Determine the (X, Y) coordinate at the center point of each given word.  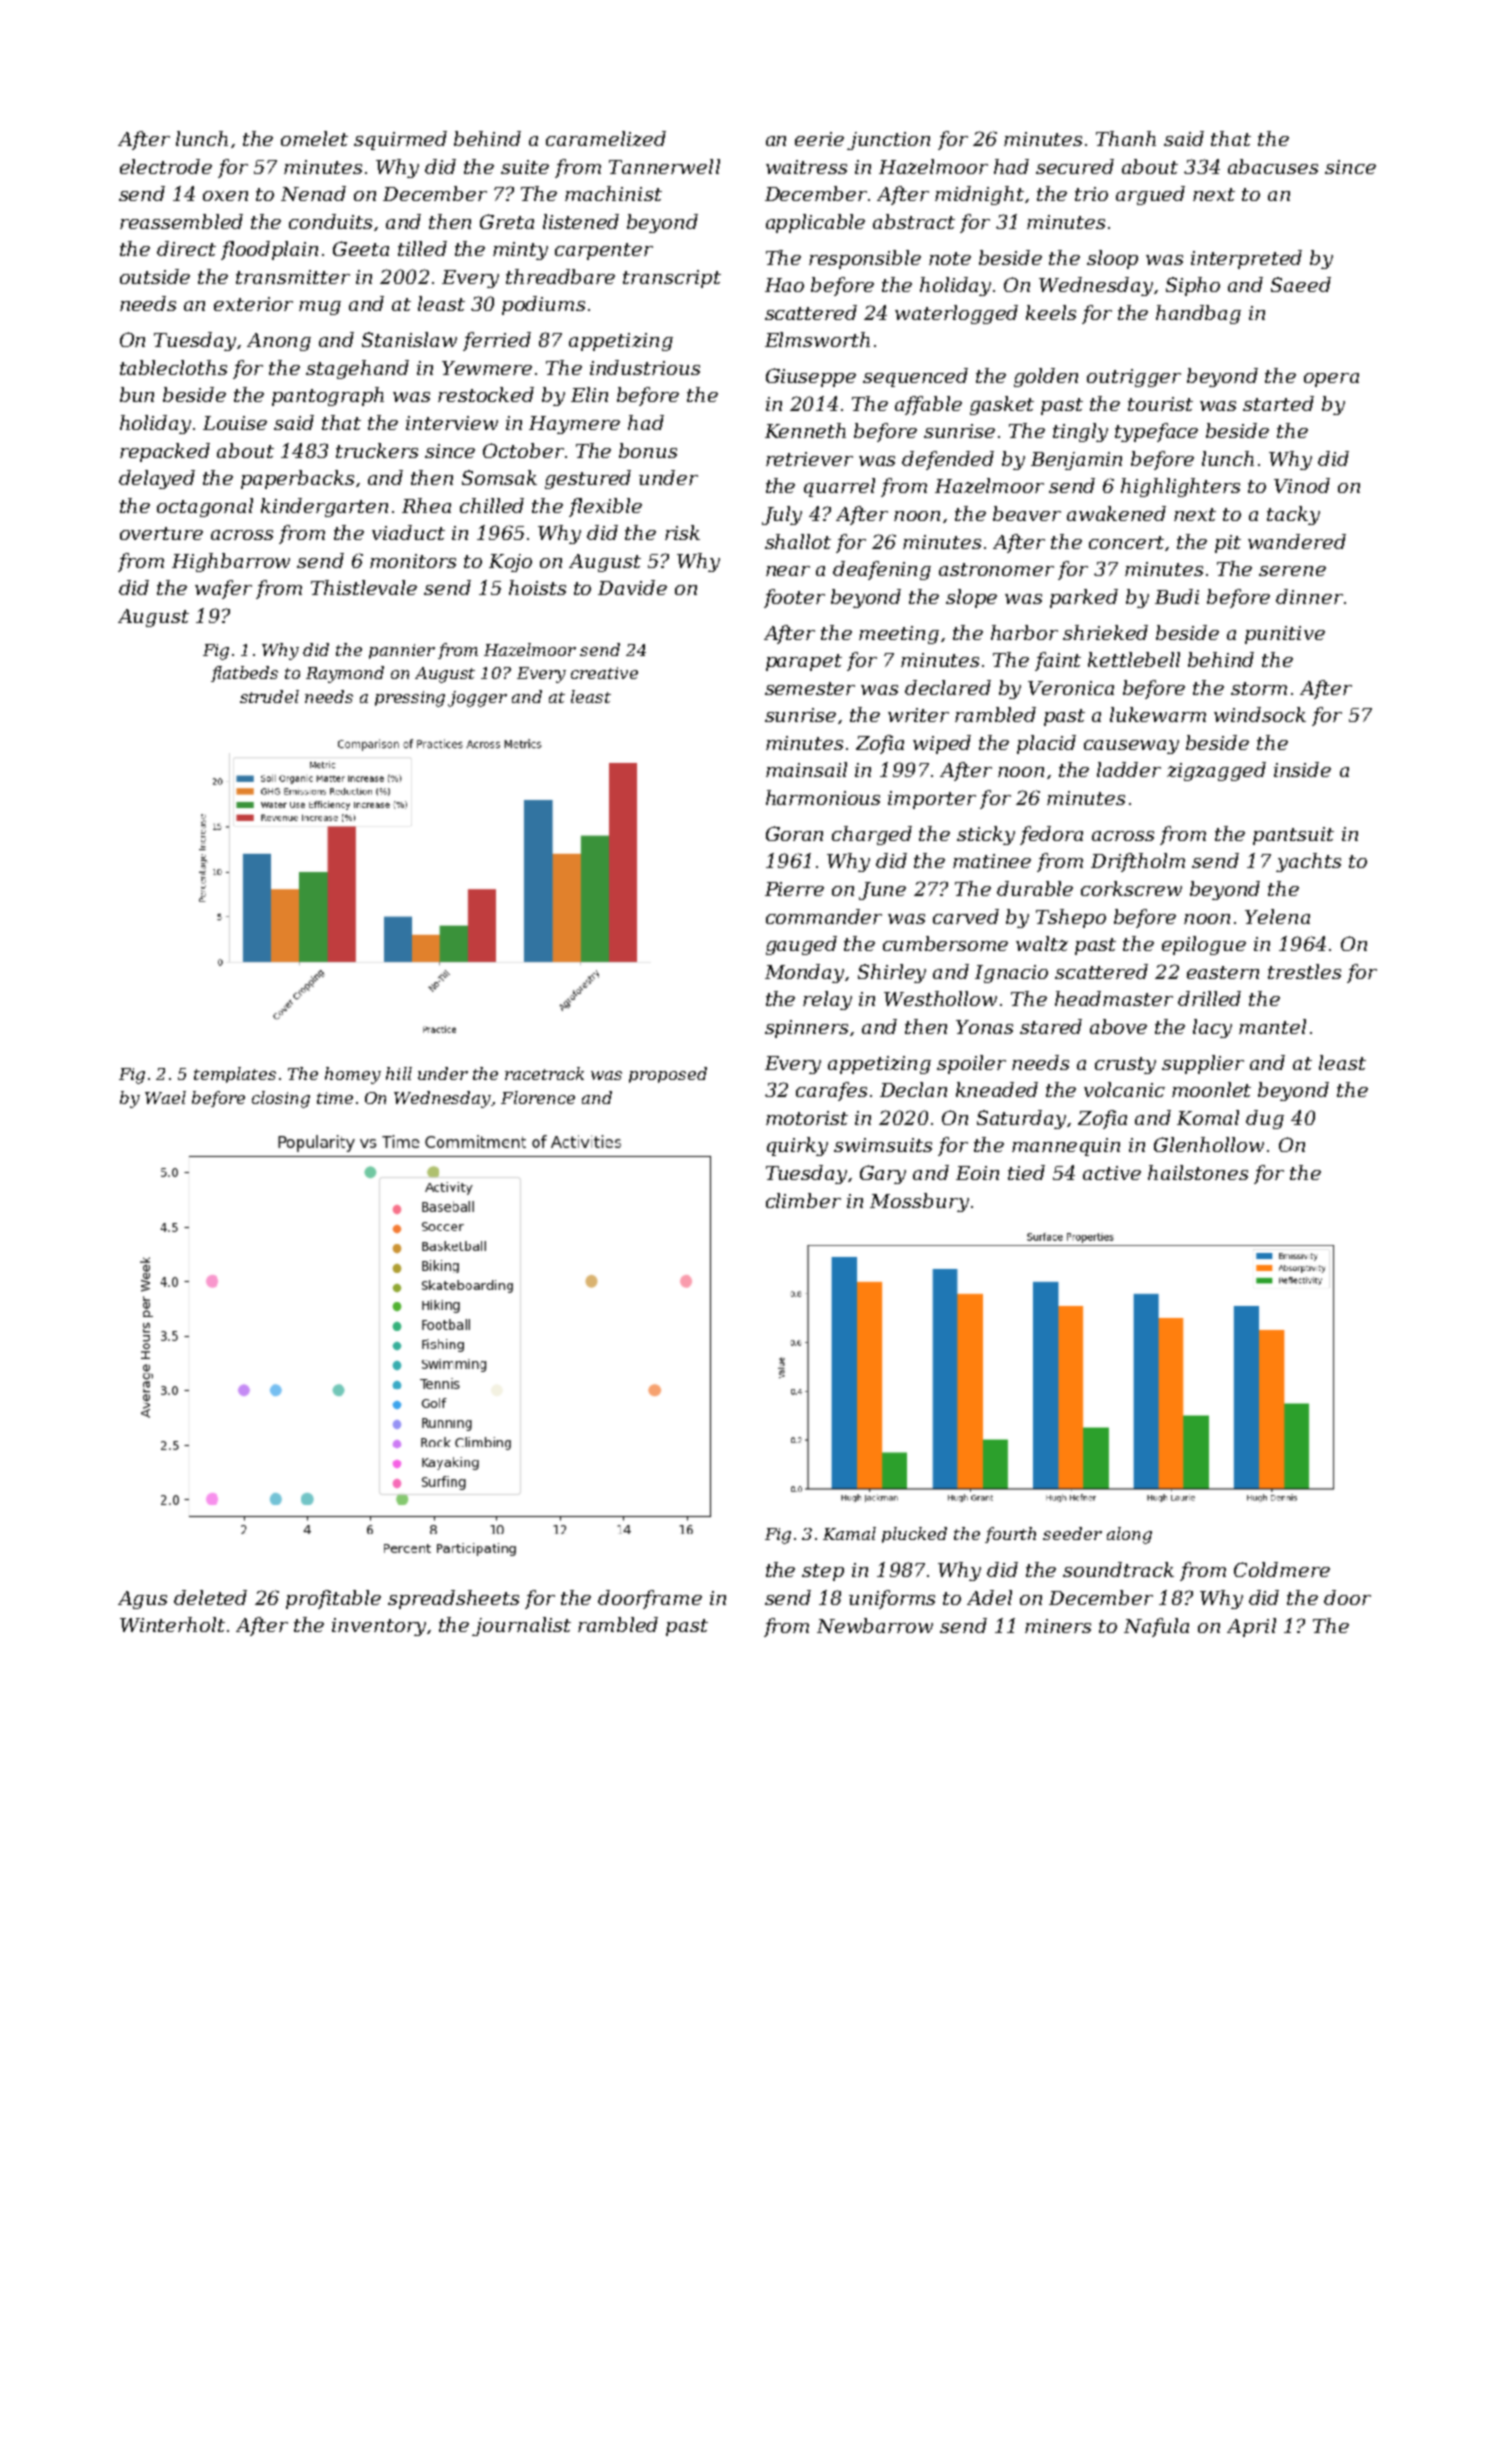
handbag (1198, 314)
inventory (379, 1627)
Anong (279, 342)
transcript (672, 279)
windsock (1260, 714)
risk (682, 532)
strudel (269, 696)
